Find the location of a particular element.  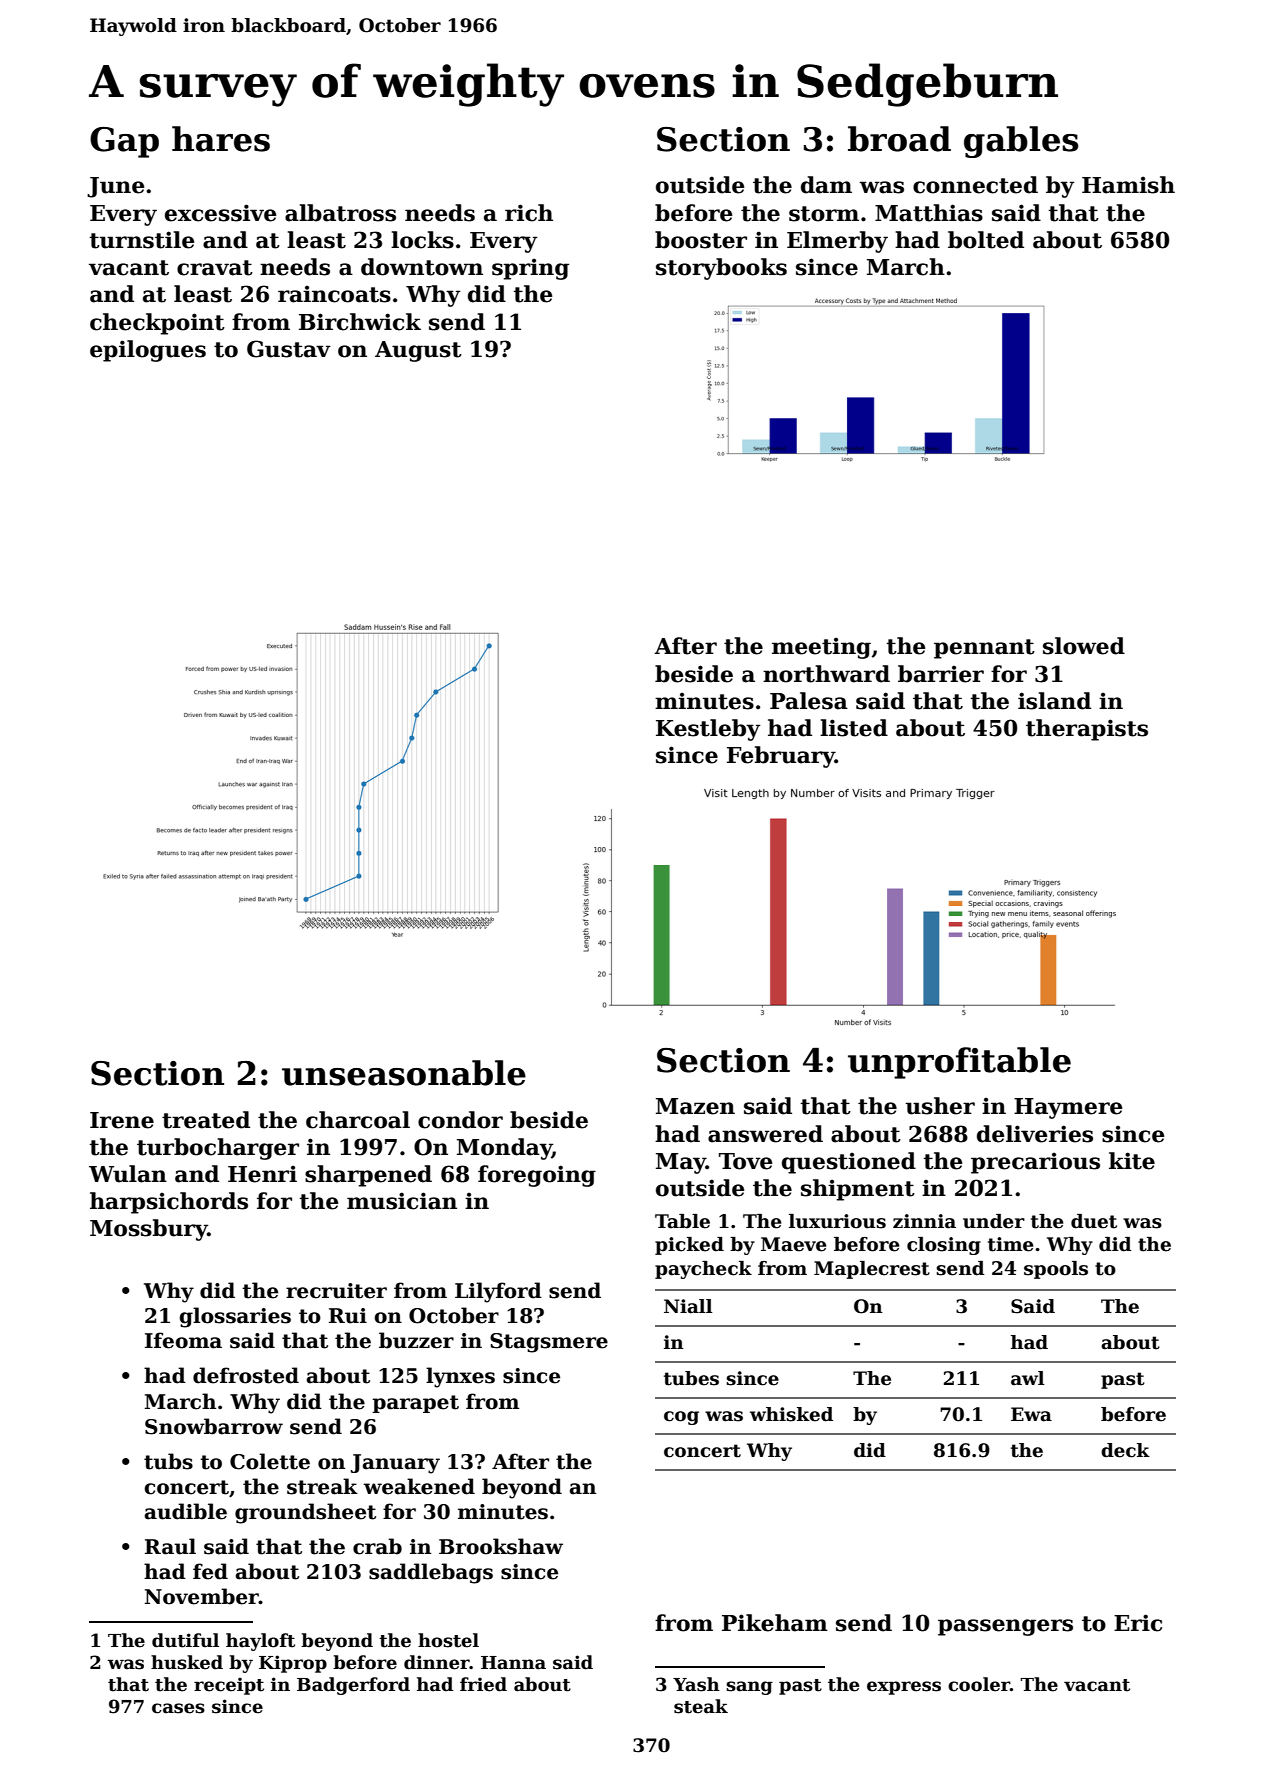

spring is located at coordinates (530, 269).
